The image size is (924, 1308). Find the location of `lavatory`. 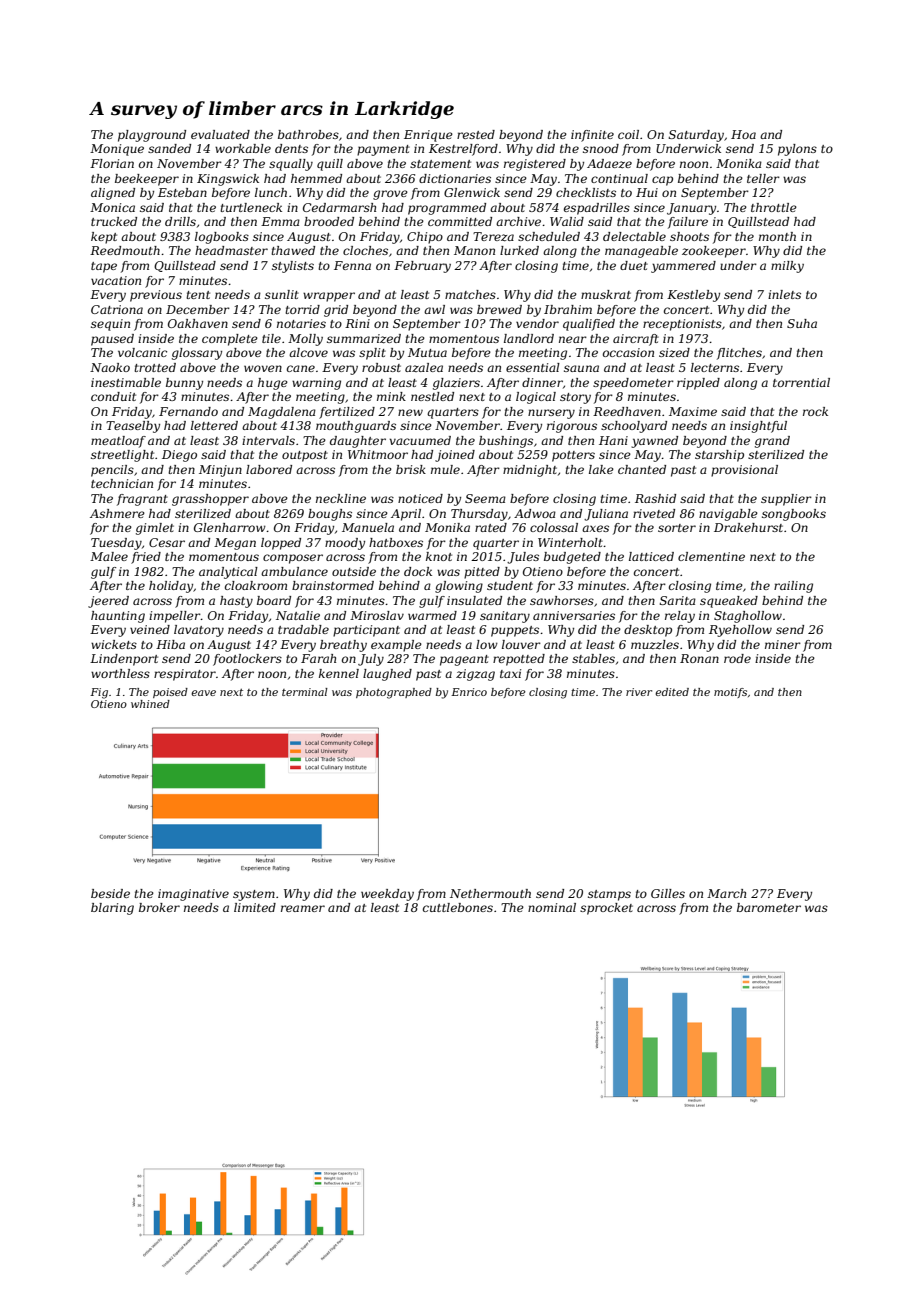

lavatory is located at coordinates (199, 631).
